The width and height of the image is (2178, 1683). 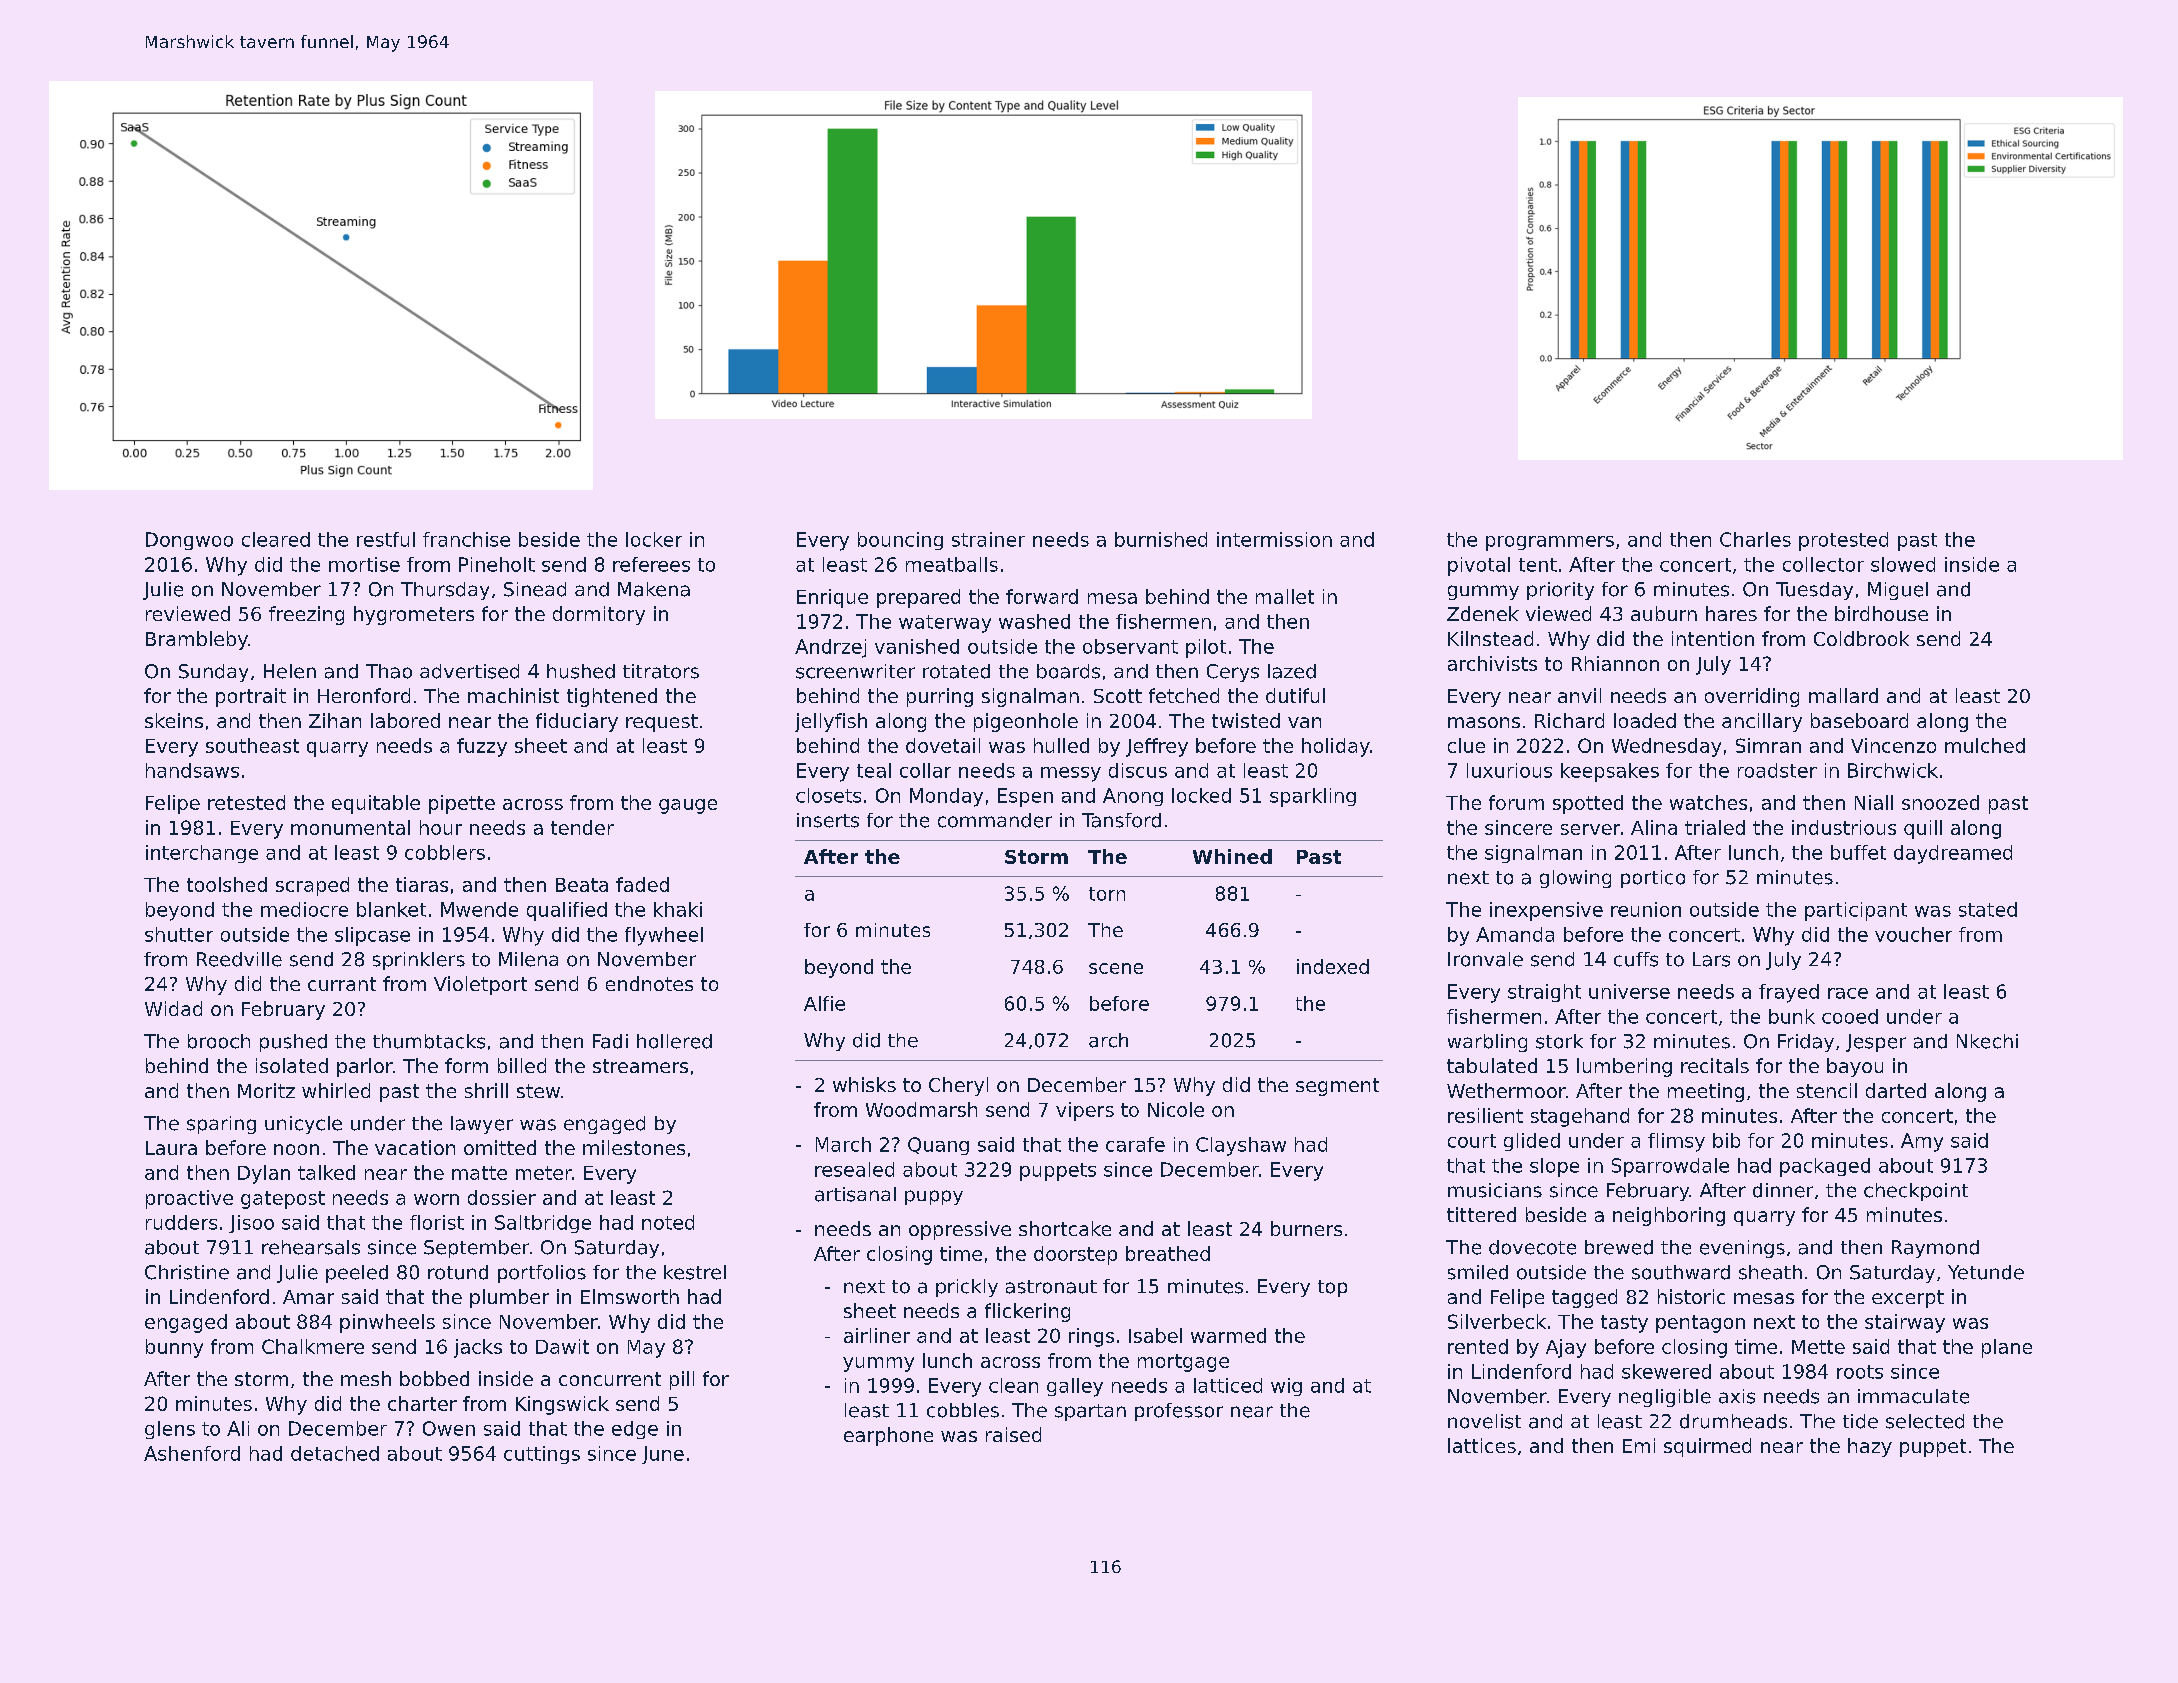 What do you see at coordinates (542, 1455) in the image?
I see `cuttings` at bounding box center [542, 1455].
